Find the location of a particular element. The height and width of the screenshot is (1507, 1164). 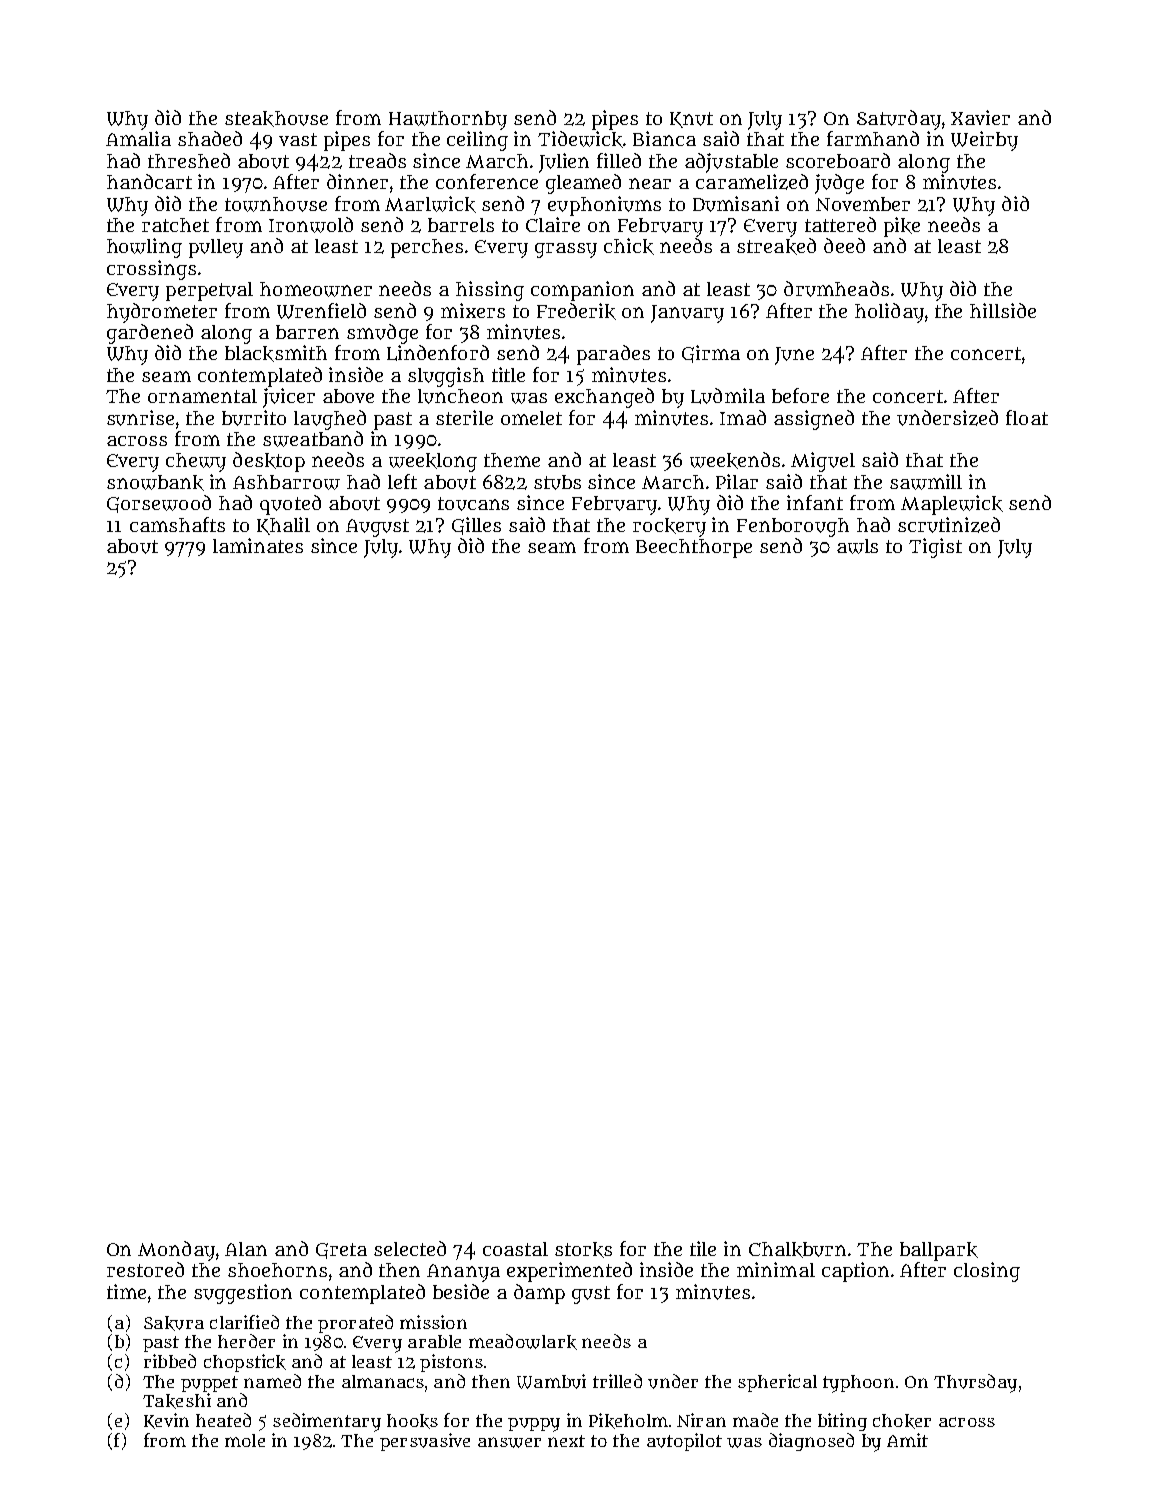

Kevin is located at coordinates (166, 1421).
